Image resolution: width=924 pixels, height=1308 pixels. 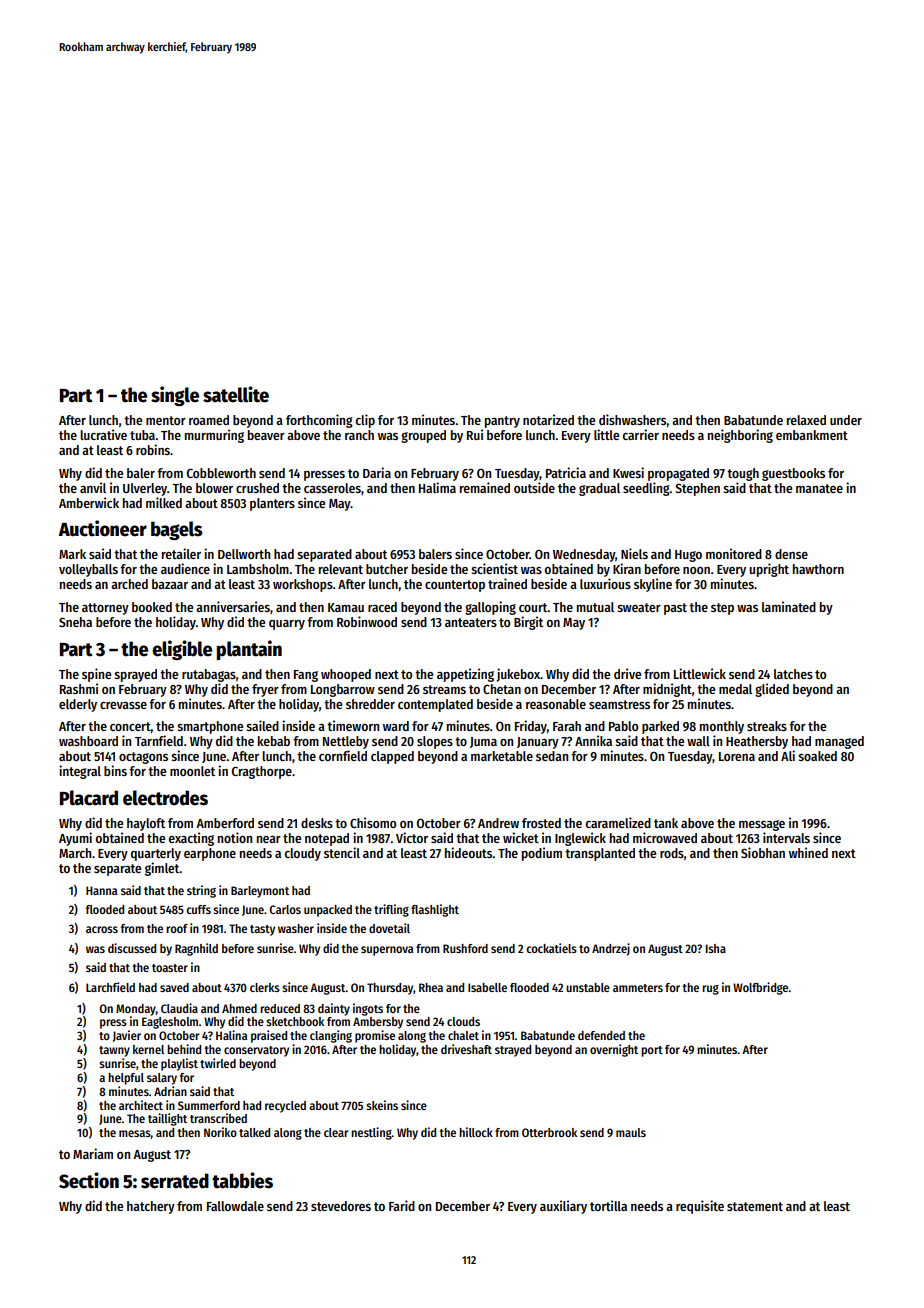 What do you see at coordinates (89, 1180) in the screenshot?
I see `Section` at bounding box center [89, 1180].
